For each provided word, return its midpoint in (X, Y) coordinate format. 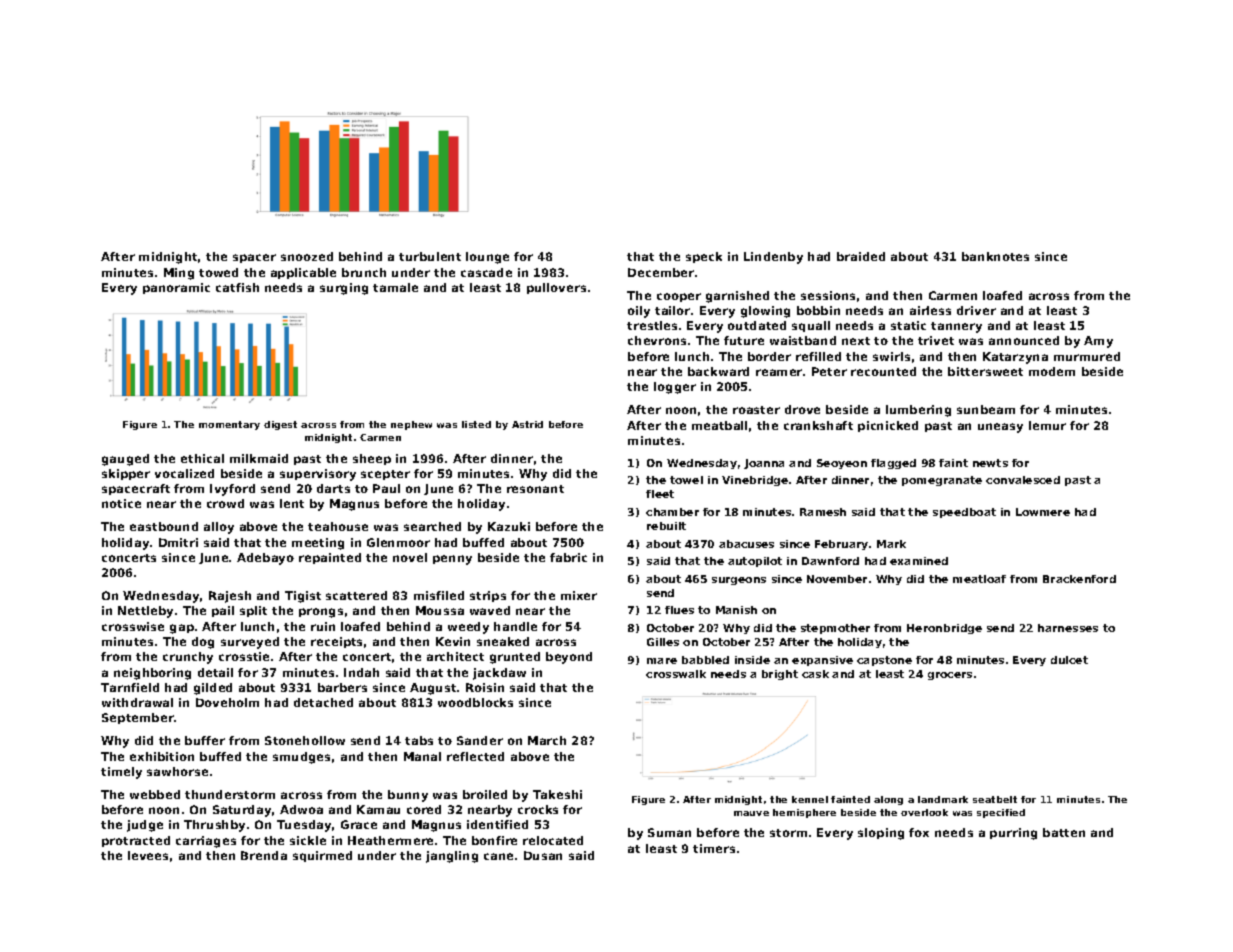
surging (344, 289)
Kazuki (509, 526)
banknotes (995, 256)
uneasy (1000, 428)
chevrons (657, 340)
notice (121, 503)
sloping (881, 834)
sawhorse (177, 771)
